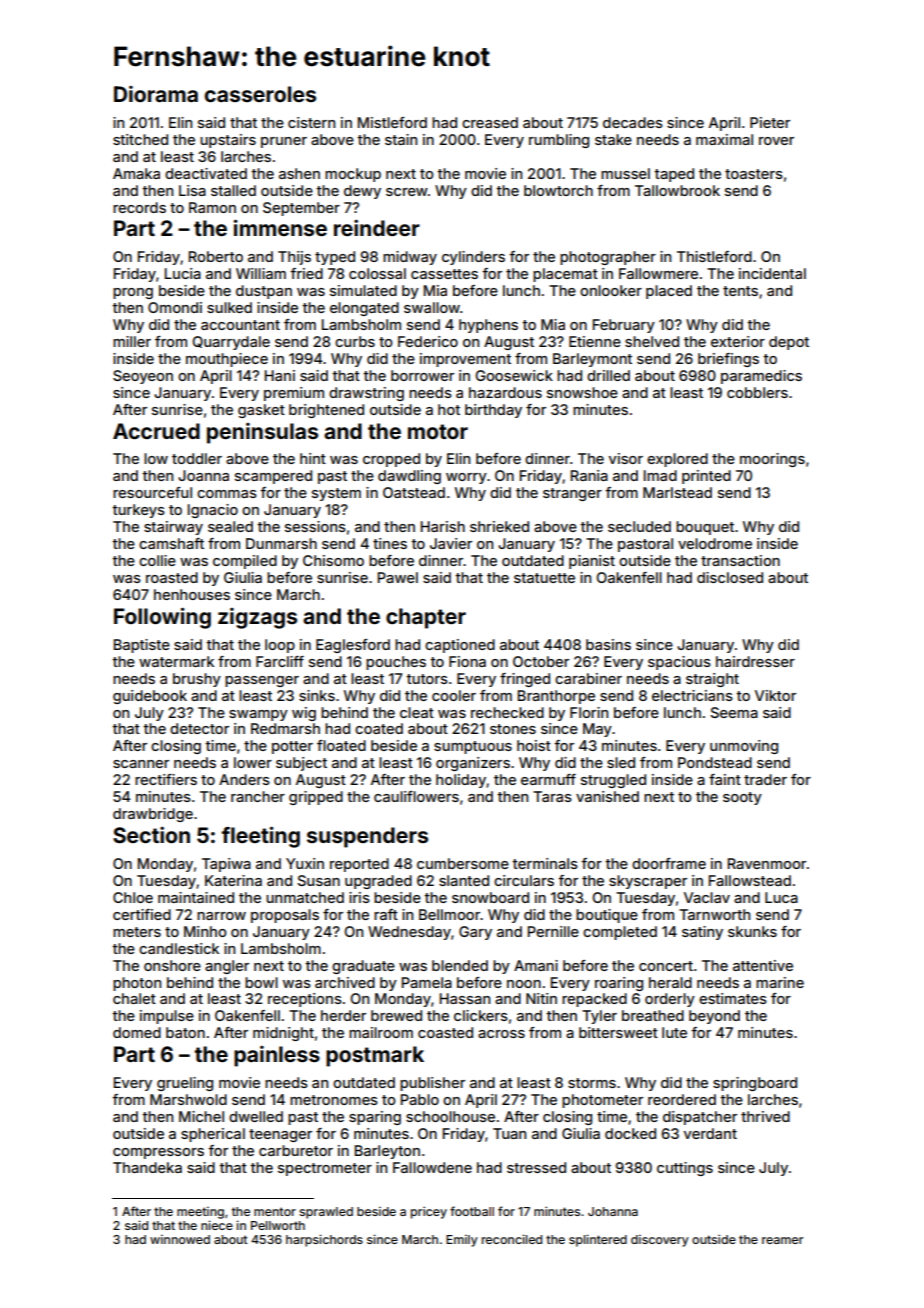  I want to click on pricey, so click(429, 1212).
